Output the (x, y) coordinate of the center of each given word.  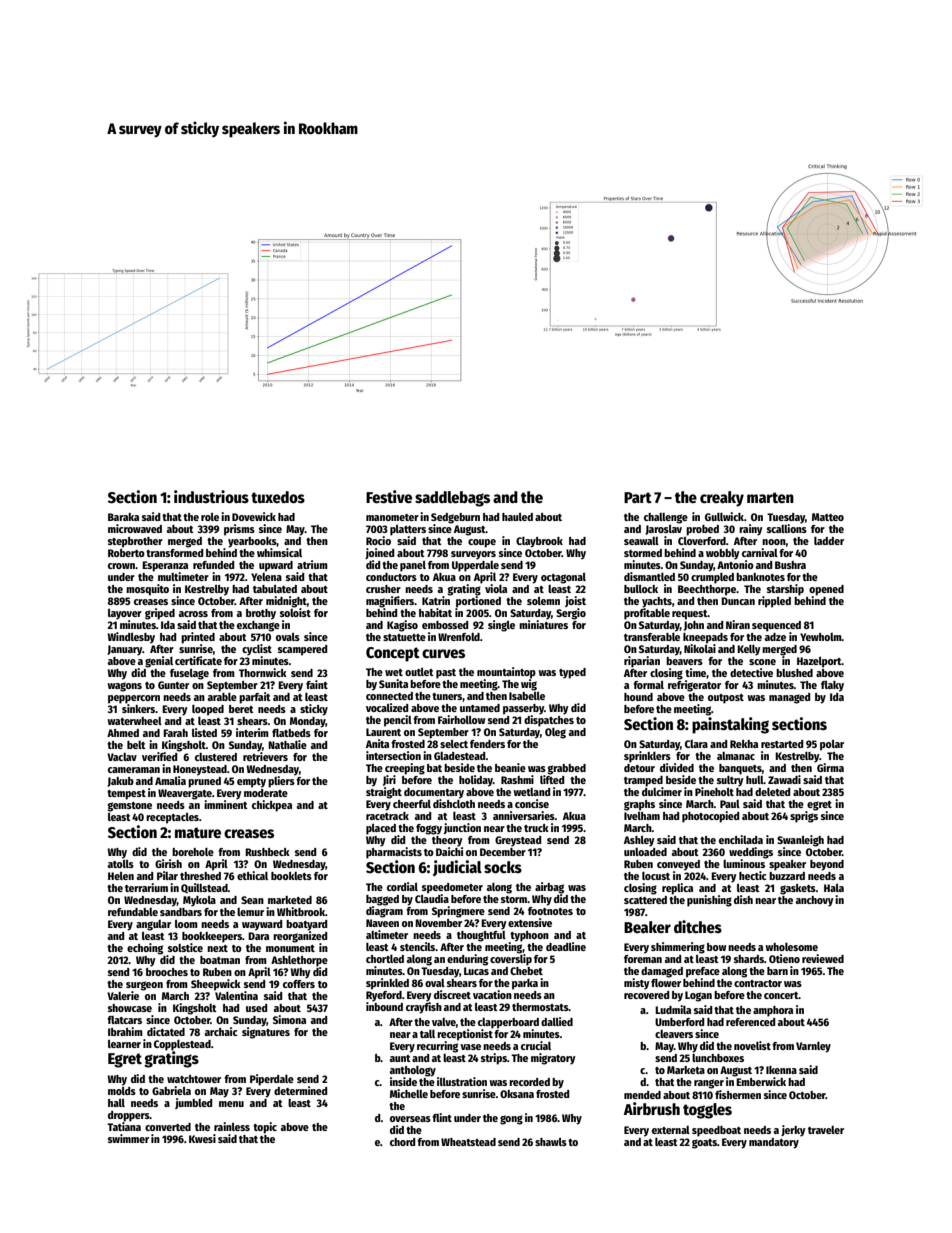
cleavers (674, 1034)
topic (265, 1128)
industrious (211, 497)
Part (638, 497)
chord (403, 1142)
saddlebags (452, 499)
